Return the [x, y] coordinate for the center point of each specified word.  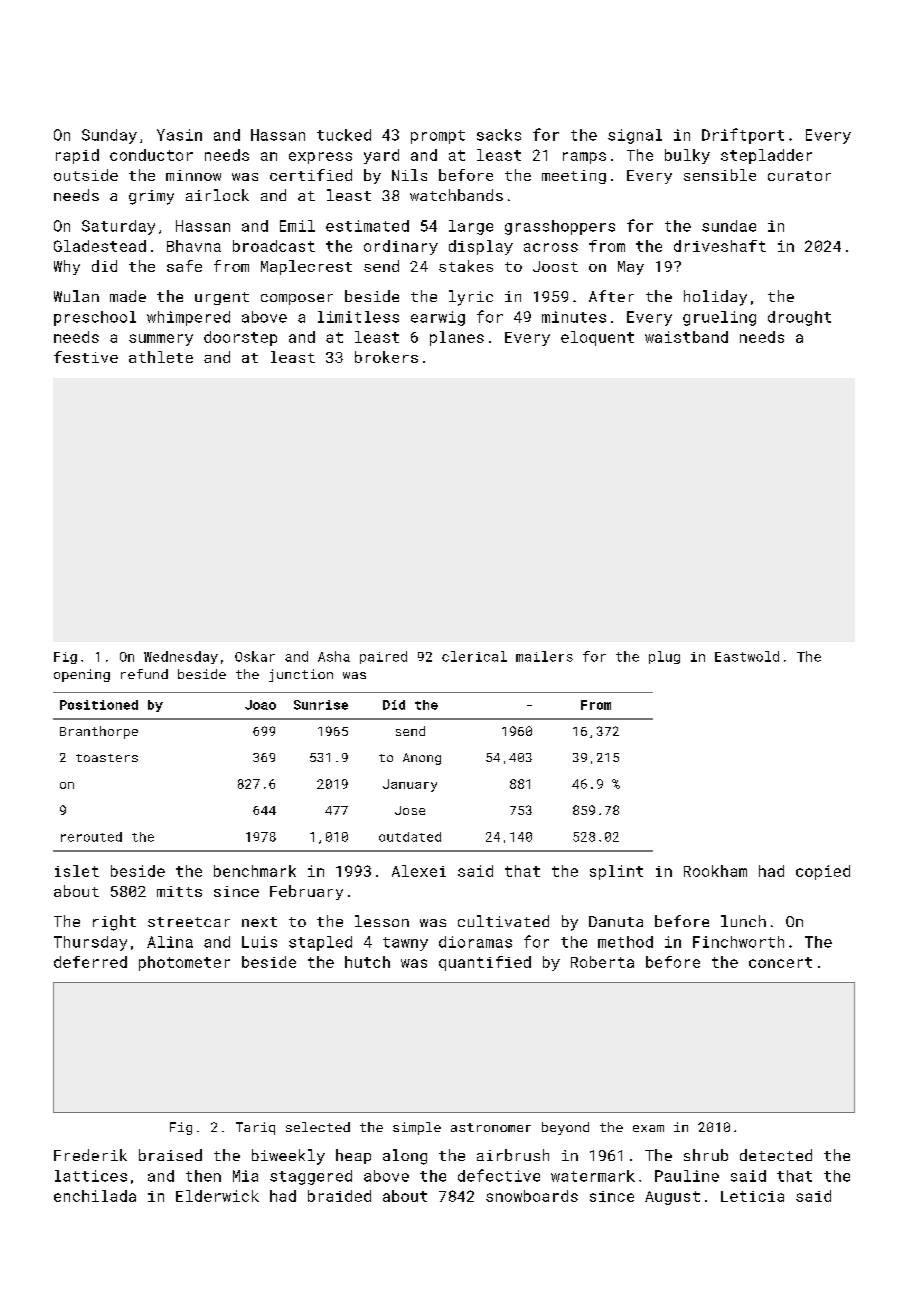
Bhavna [194, 246]
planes [457, 338]
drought [799, 318]
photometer [184, 963]
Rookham [715, 871]
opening [82, 675]
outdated [410, 837]
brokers [386, 357]
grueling [719, 318]
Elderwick [217, 1196]
